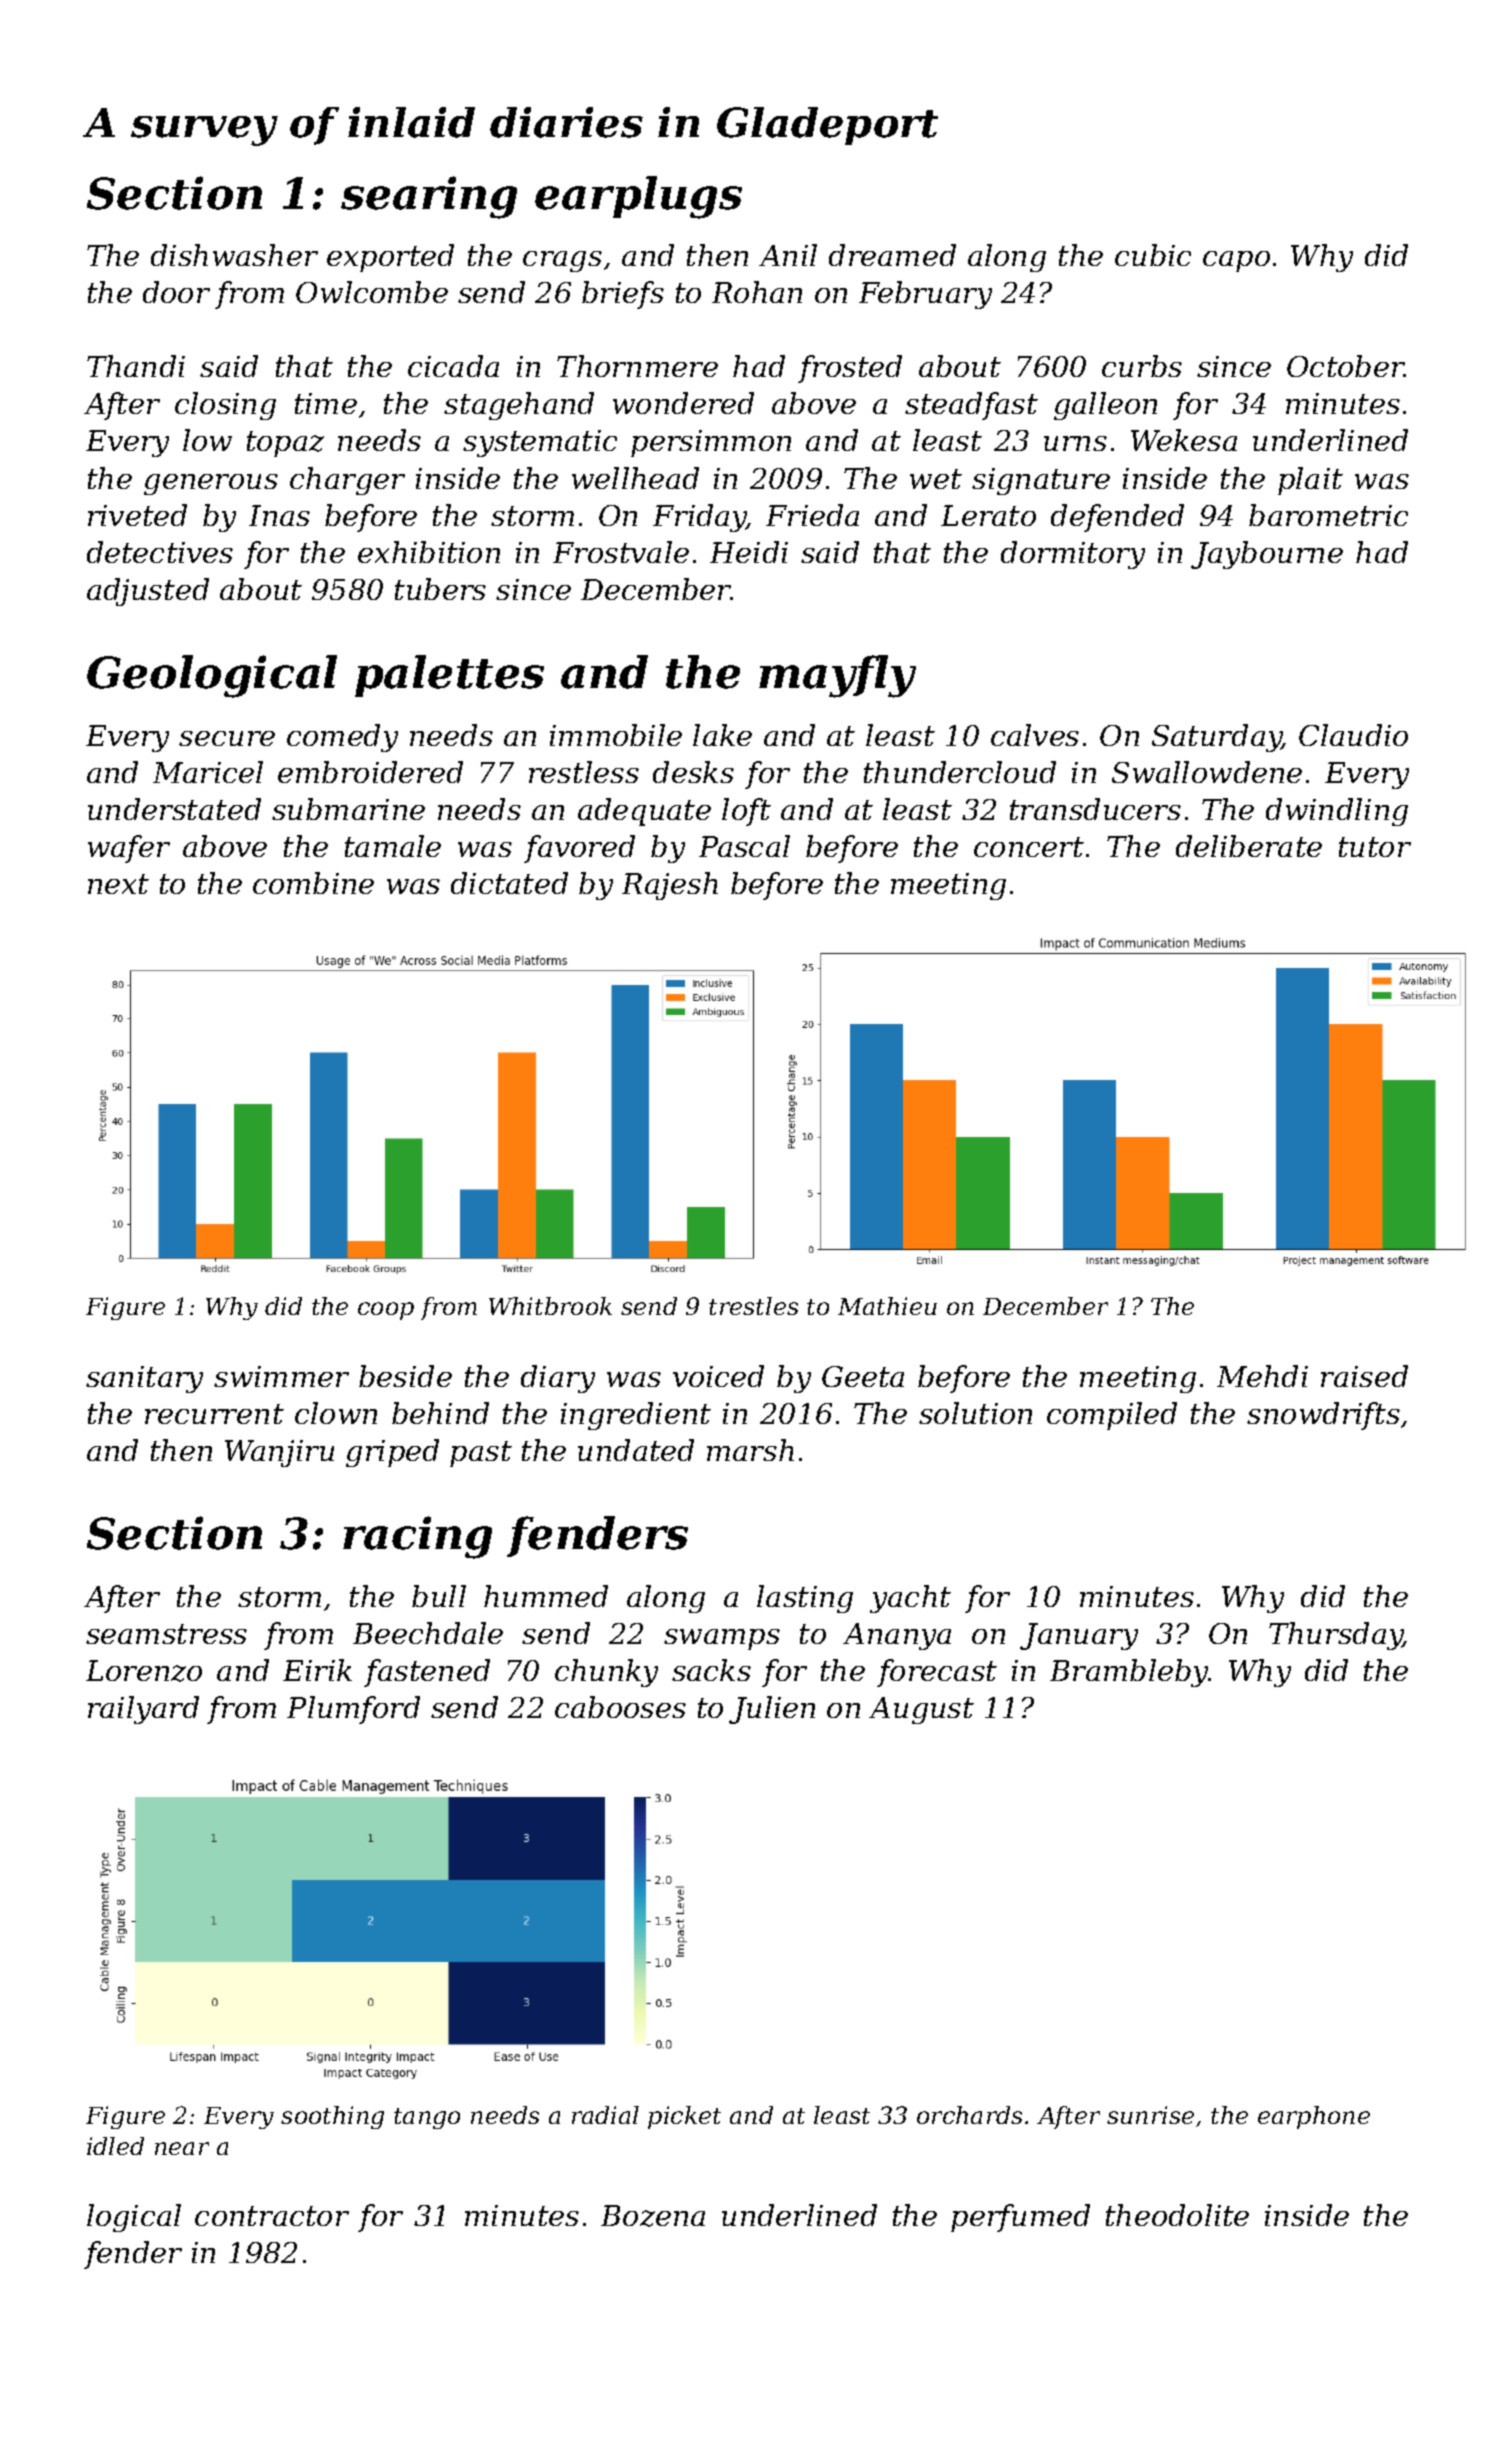 The height and width of the image is (2464, 1496). Describe the element at coordinates (1236, 261) in the image. I see `capo` at that location.
